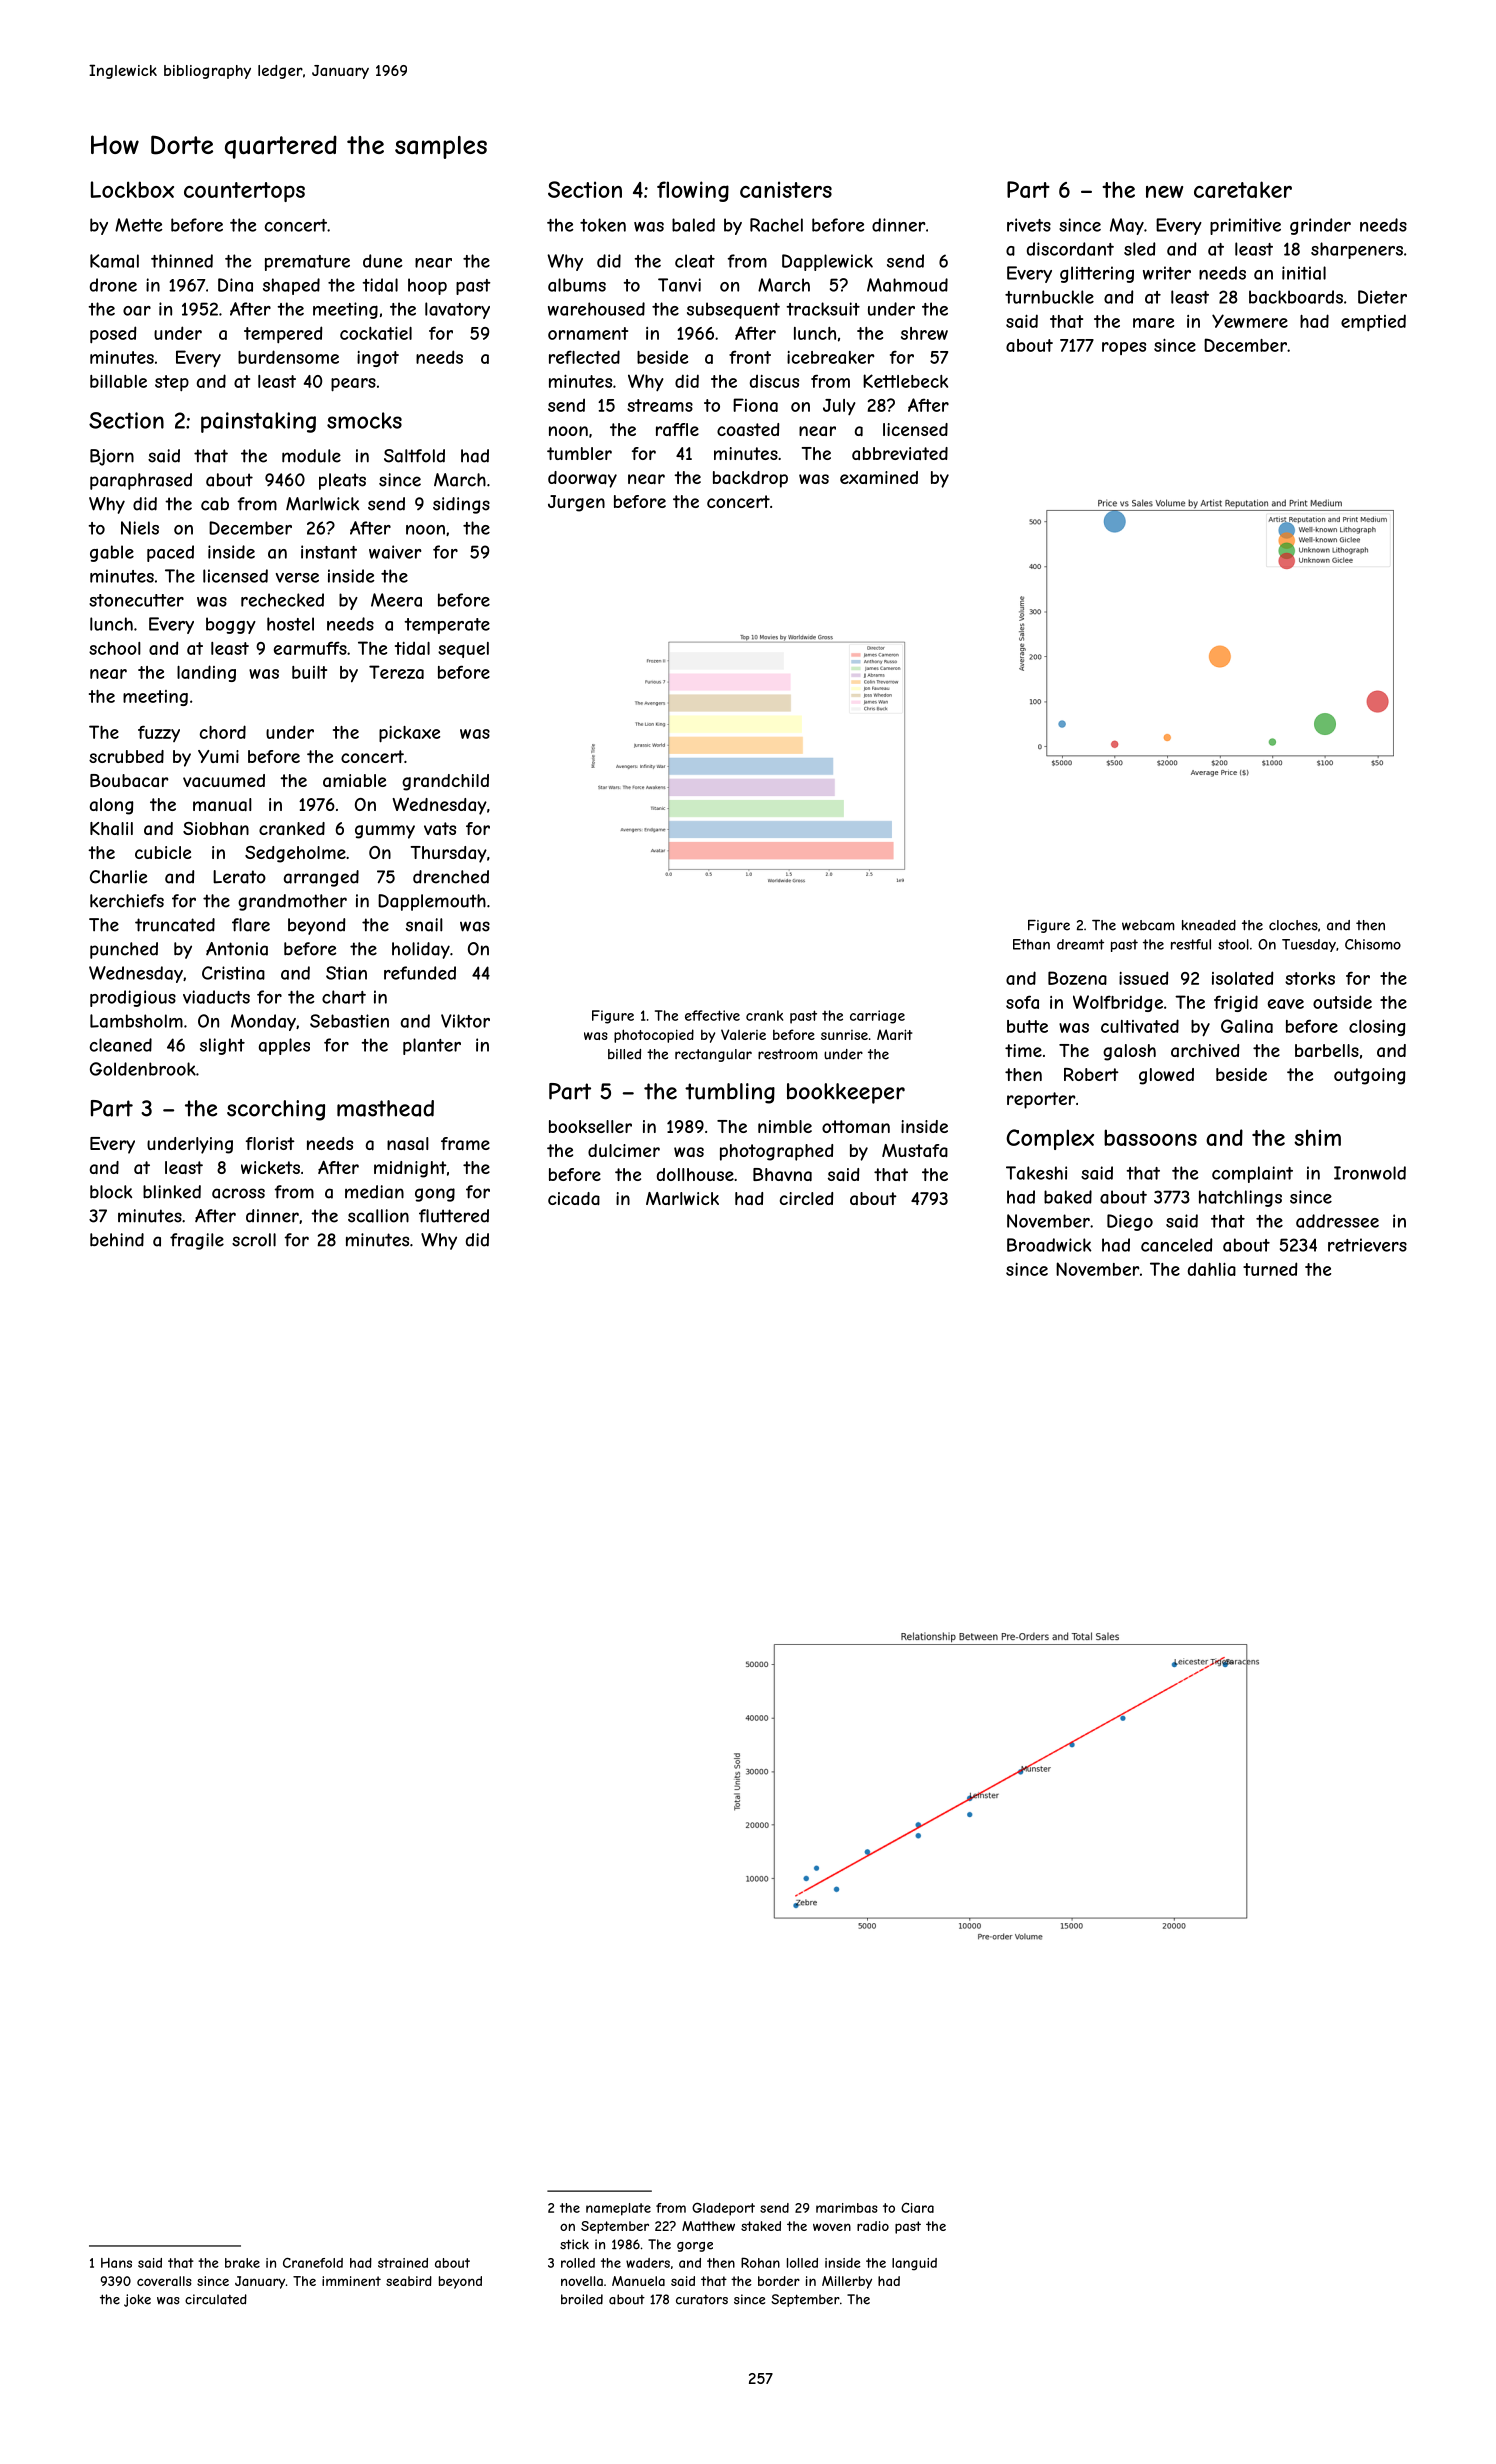 The image size is (1496, 2464). Describe the element at coordinates (118, 381) in the image. I see `billable` at that location.
